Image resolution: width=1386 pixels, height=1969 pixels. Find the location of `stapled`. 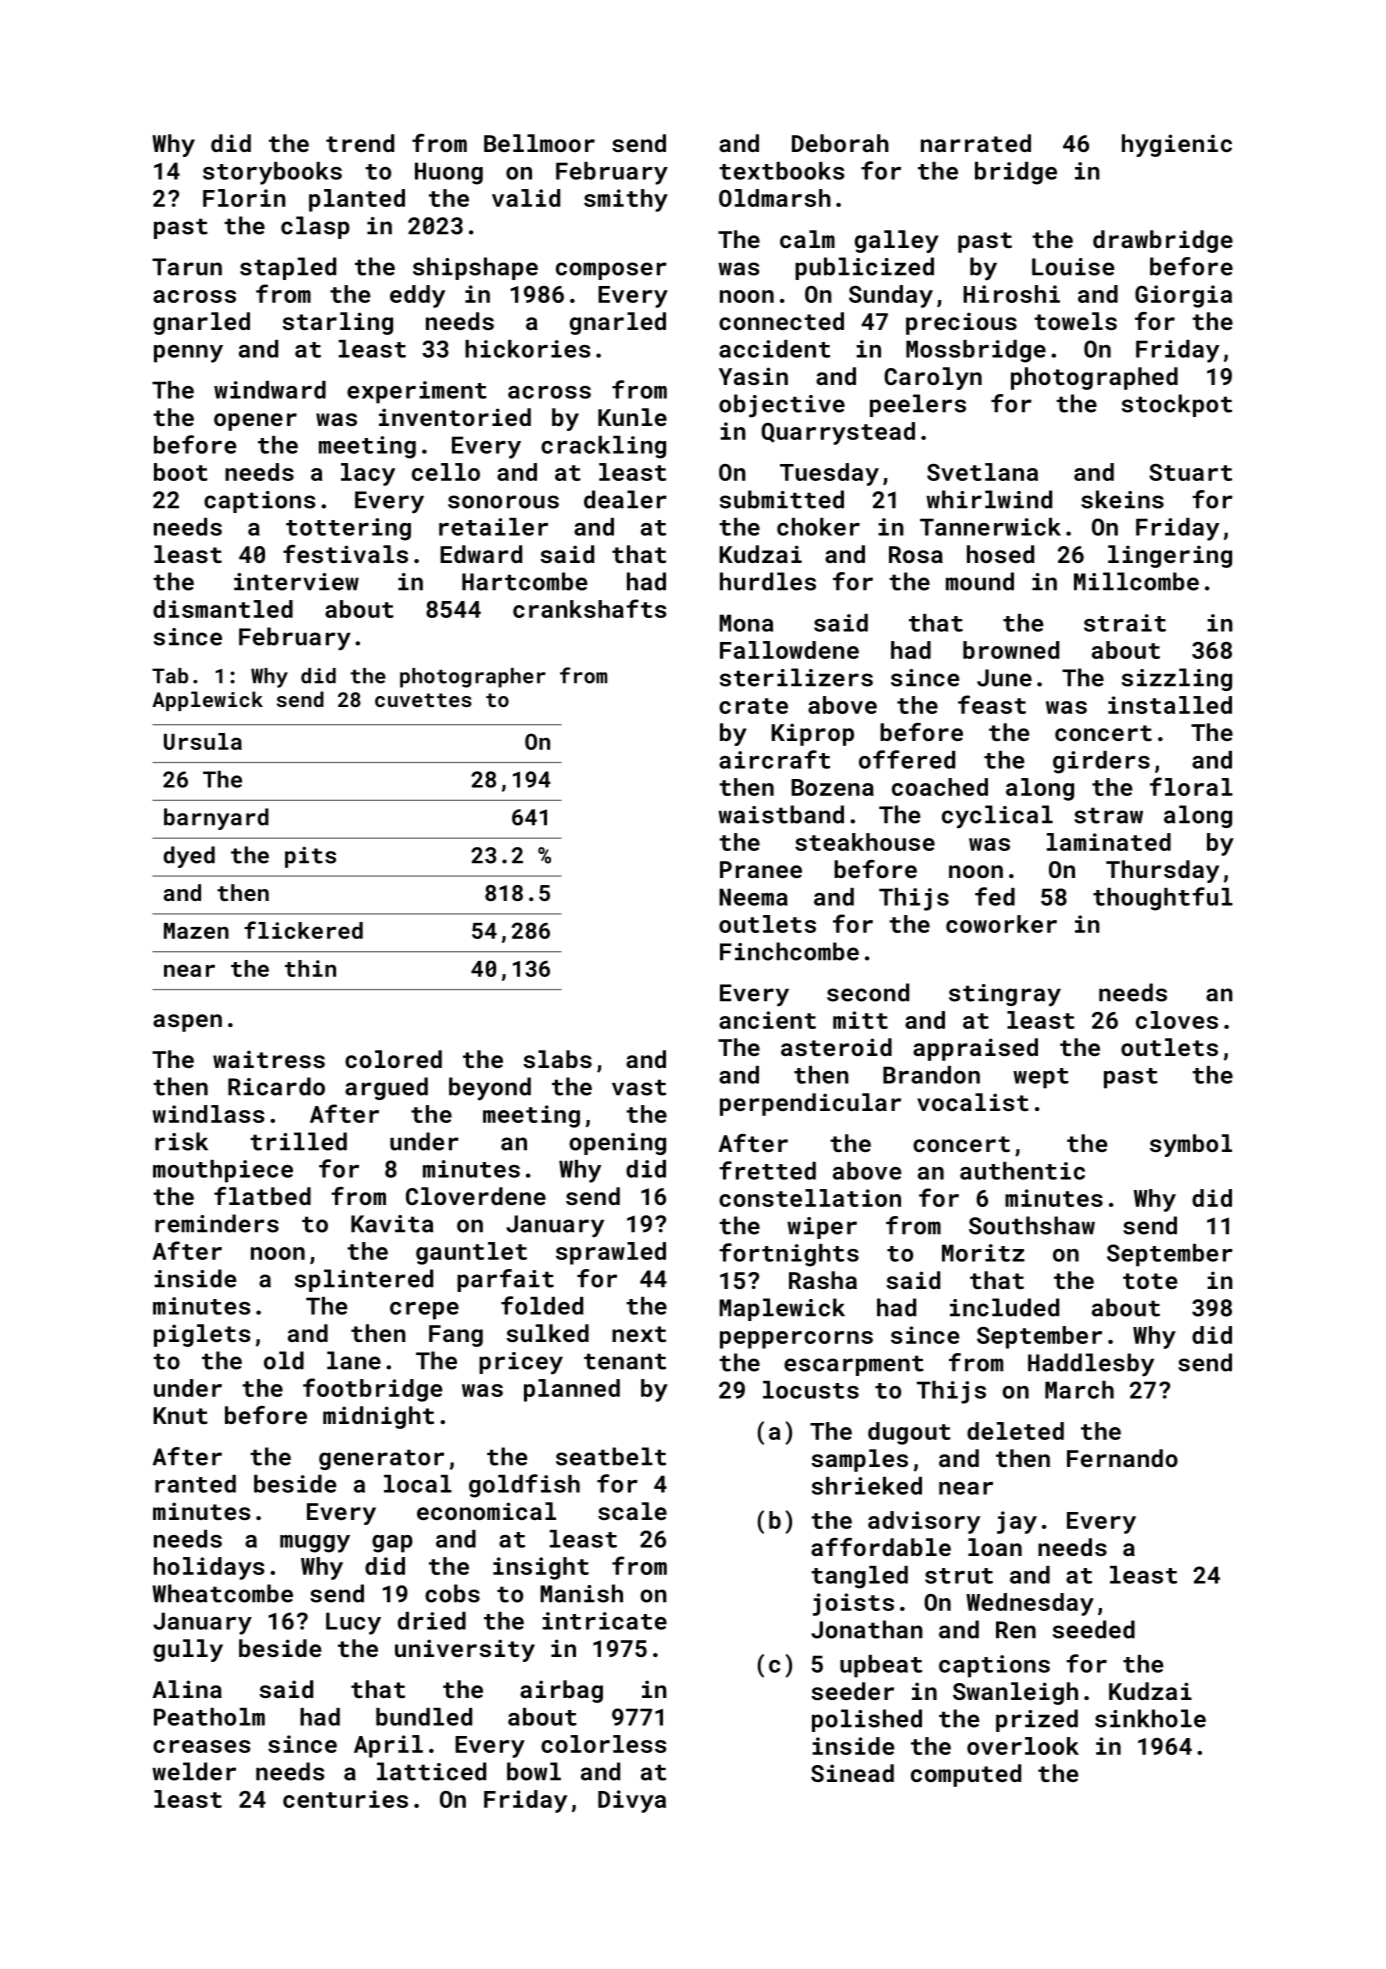

stapled is located at coordinates (288, 268).
